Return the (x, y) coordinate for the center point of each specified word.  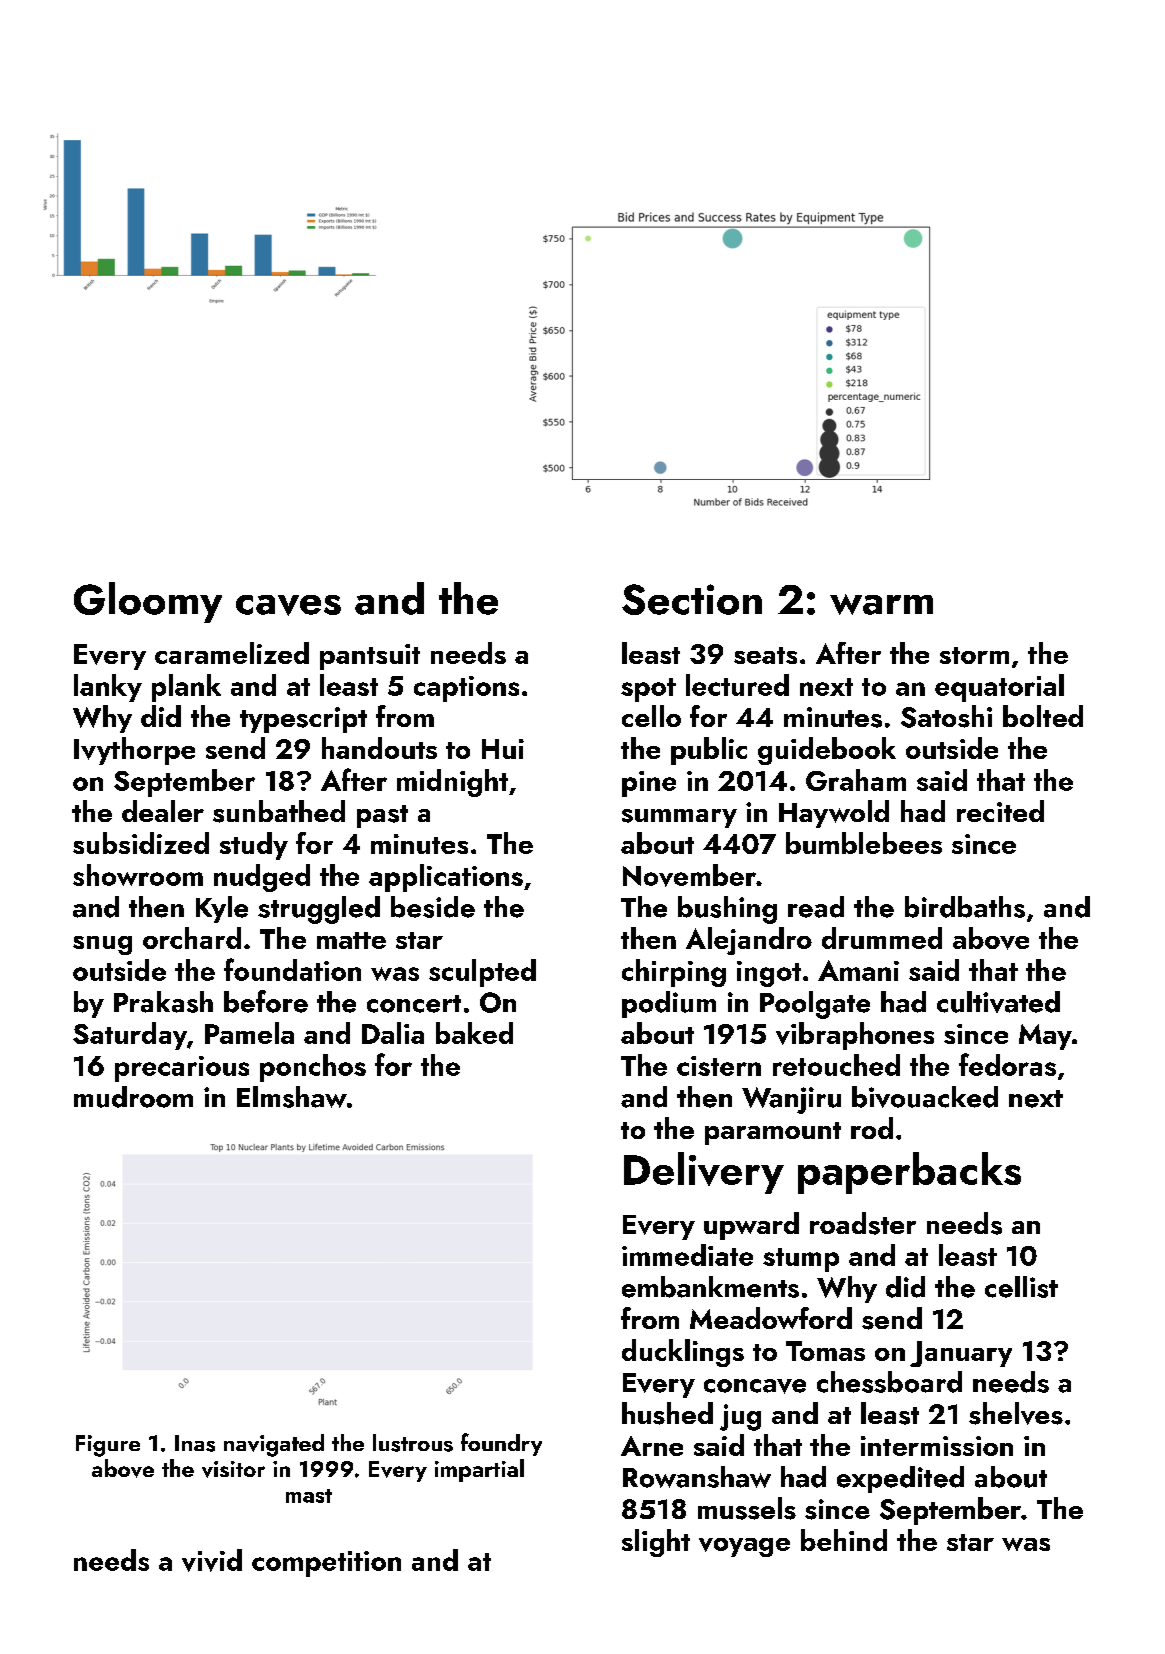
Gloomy (148, 602)
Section (692, 599)
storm (974, 655)
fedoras (1007, 1064)
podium (669, 1004)
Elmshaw (292, 1097)
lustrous (413, 1443)
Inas (195, 1443)
